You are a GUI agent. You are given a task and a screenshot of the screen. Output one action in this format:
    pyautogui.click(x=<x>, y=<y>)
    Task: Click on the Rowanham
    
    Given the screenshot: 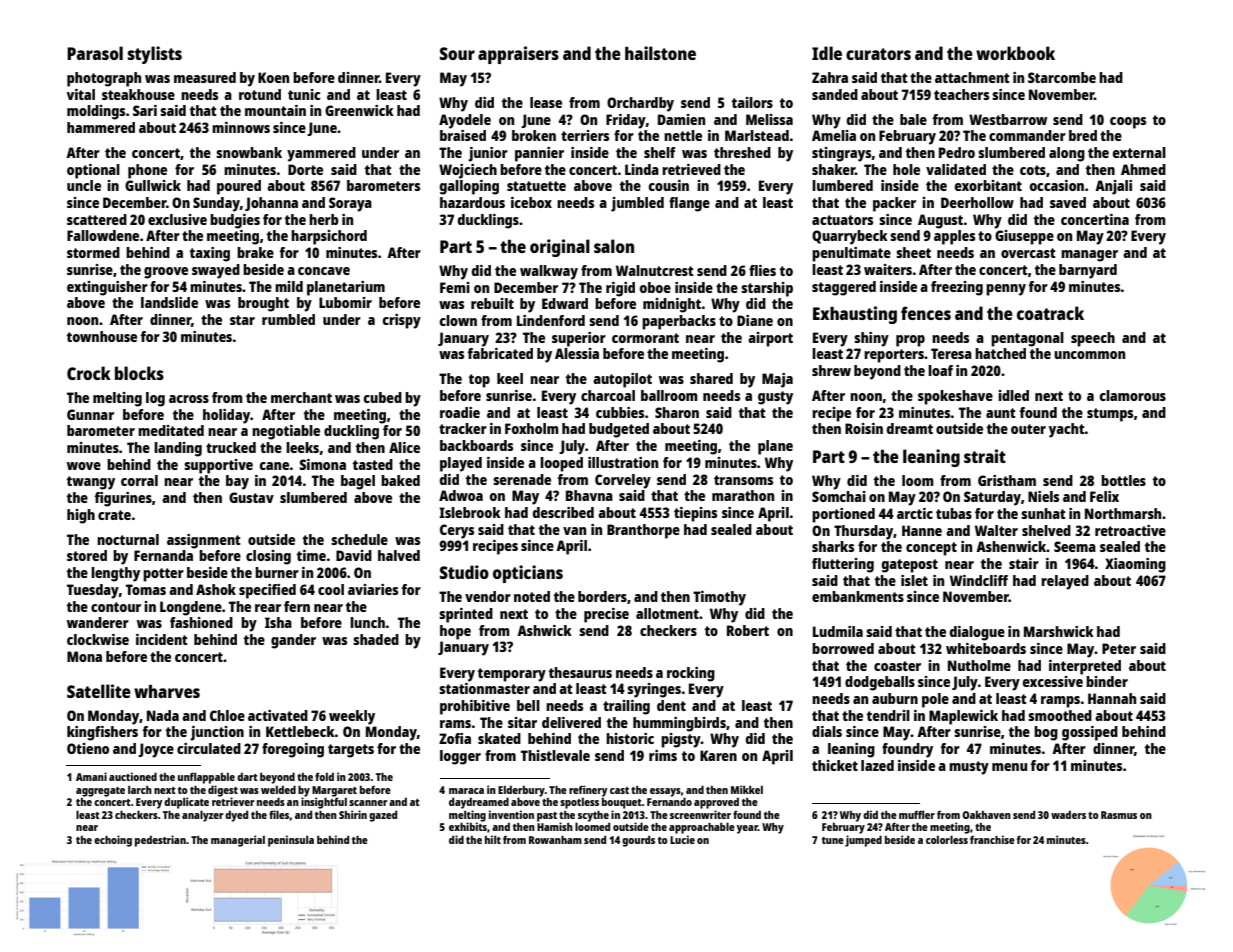 What is the action you would take?
    pyautogui.click(x=555, y=840)
